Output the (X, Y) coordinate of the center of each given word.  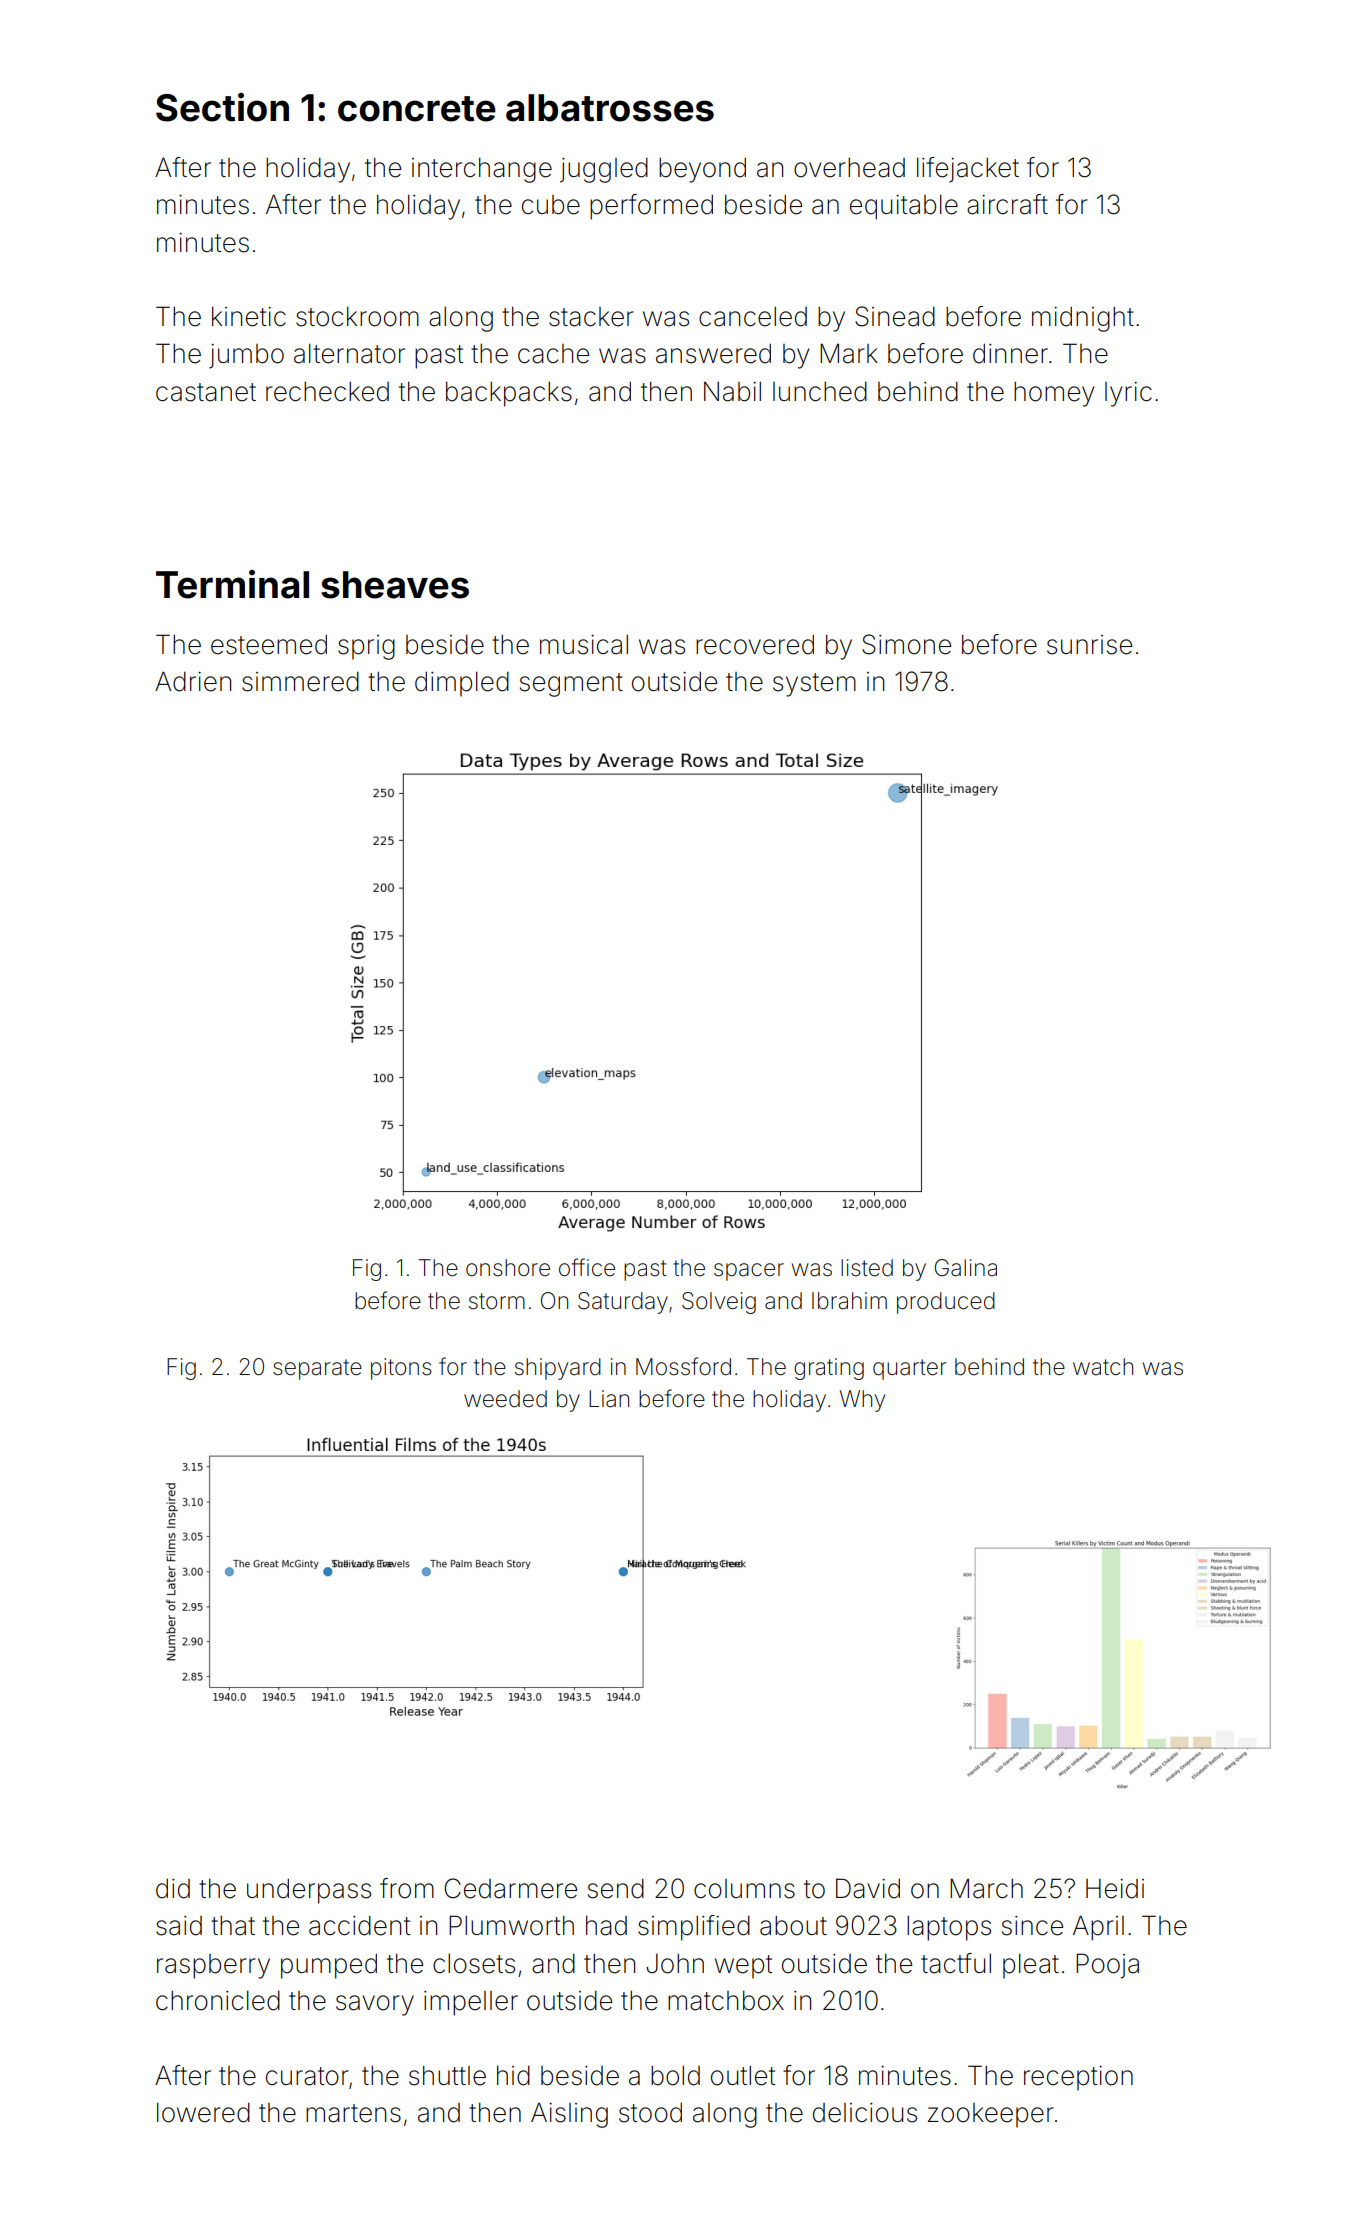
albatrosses (610, 108)
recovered (755, 645)
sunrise (1089, 645)
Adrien (193, 681)
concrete (417, 109)
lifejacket (968, 170)
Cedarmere (510, 1888)
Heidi (1115, 1889)
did (173, 1889)
